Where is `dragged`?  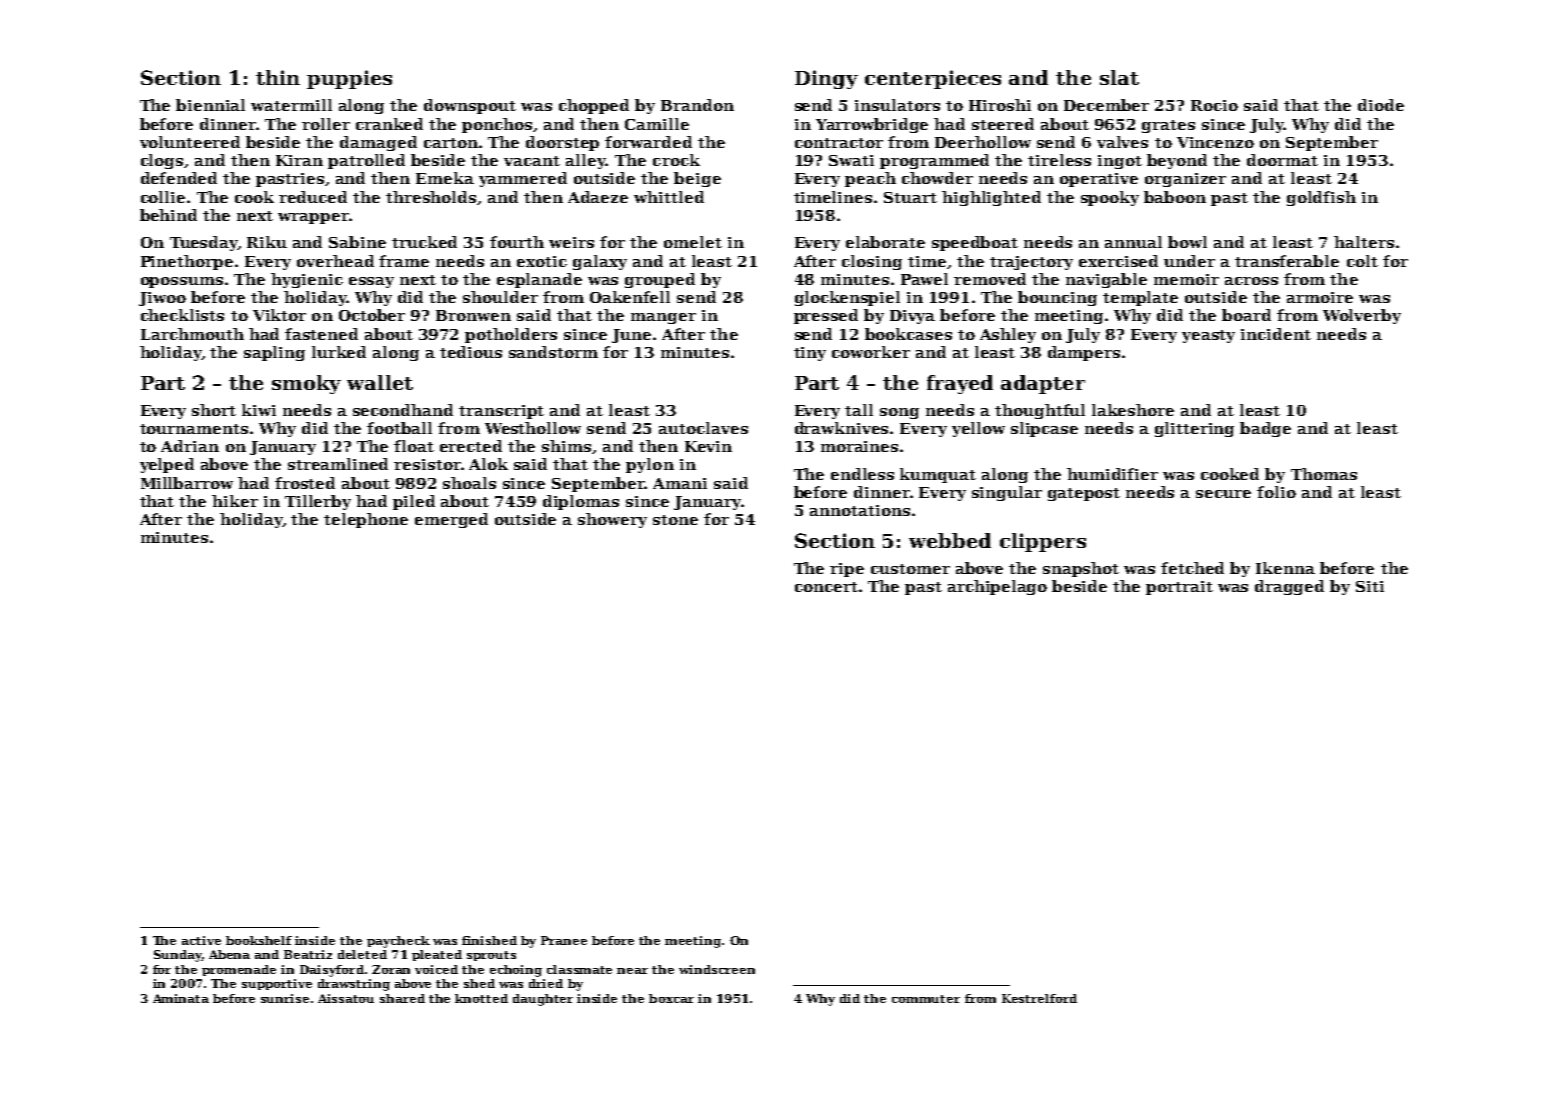 dragged is located at coordinates (1289, 587).
